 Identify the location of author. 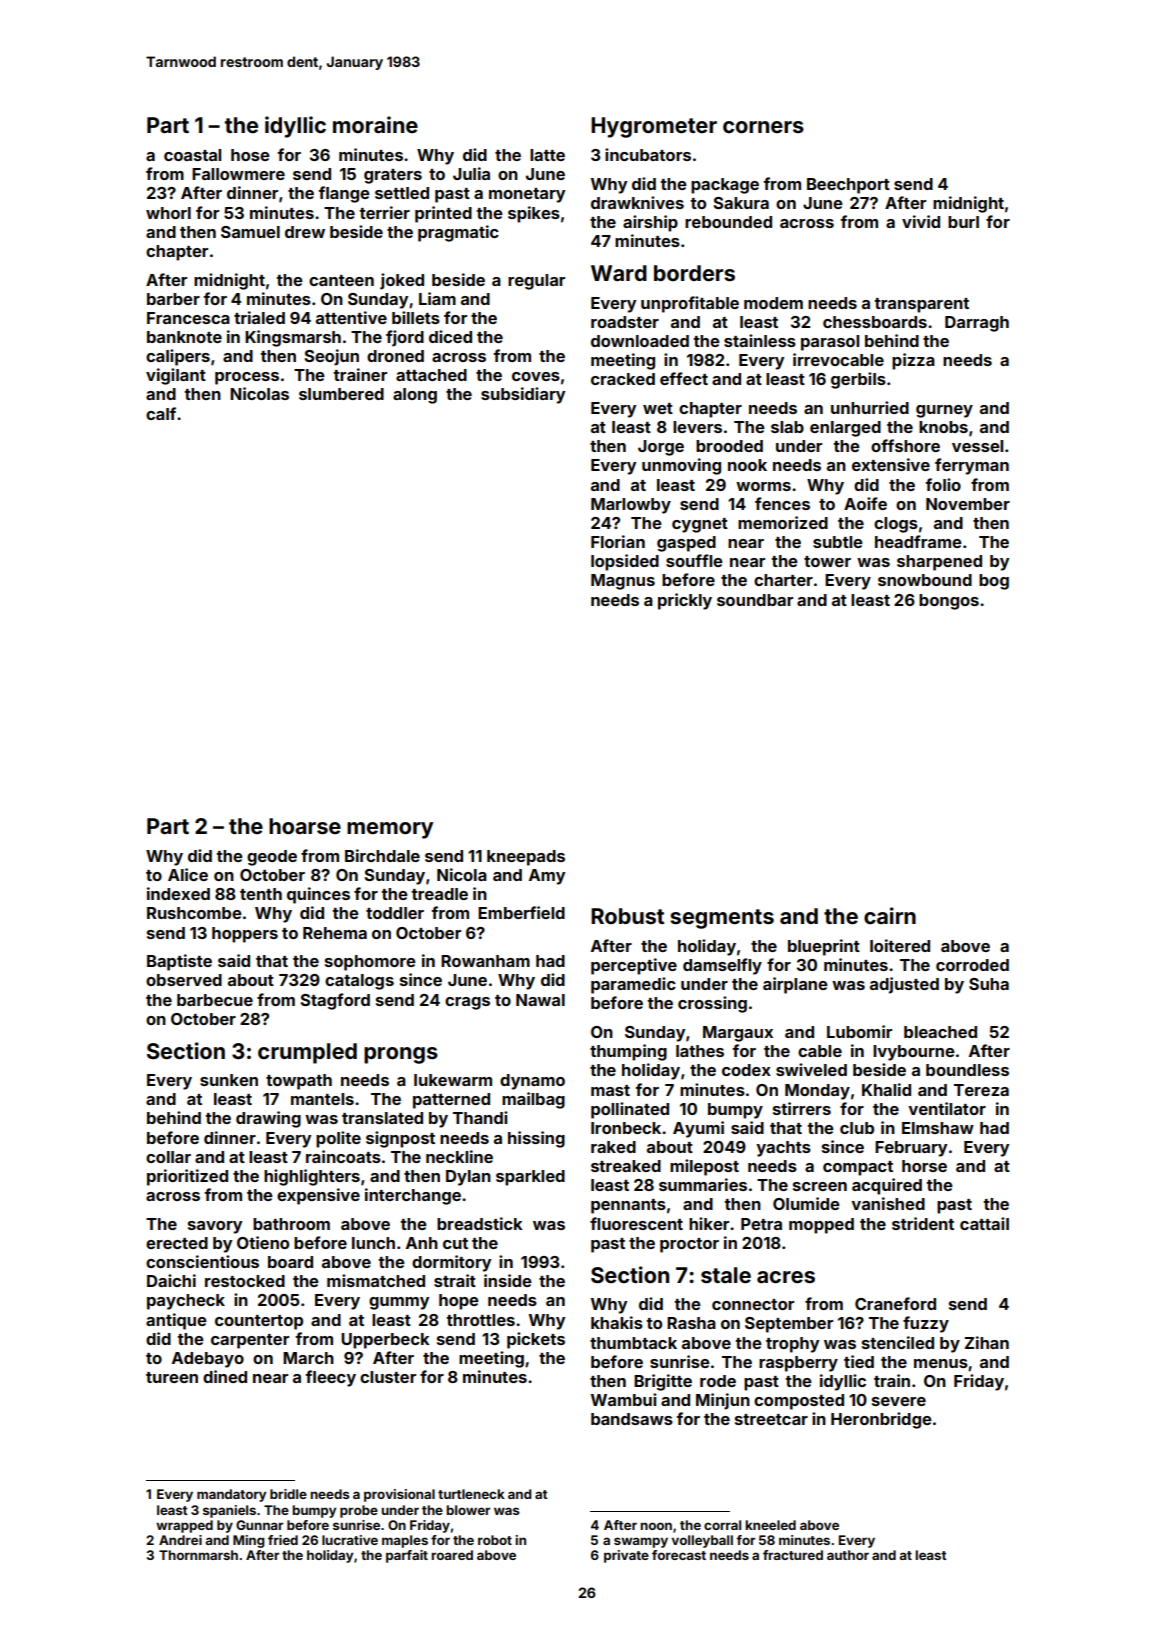
(848, 1555).
